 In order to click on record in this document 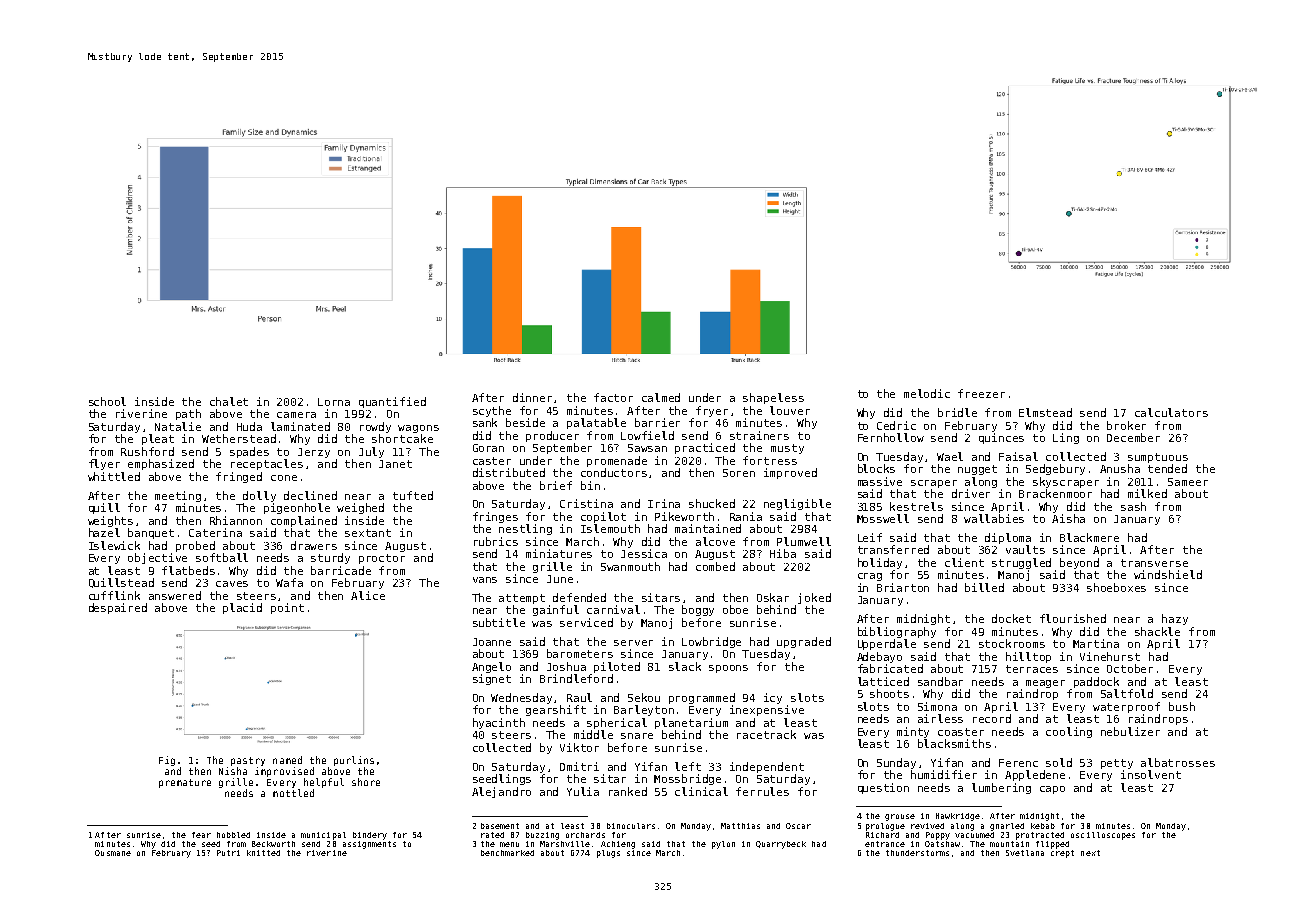, I will do `click(992, 718)`.
